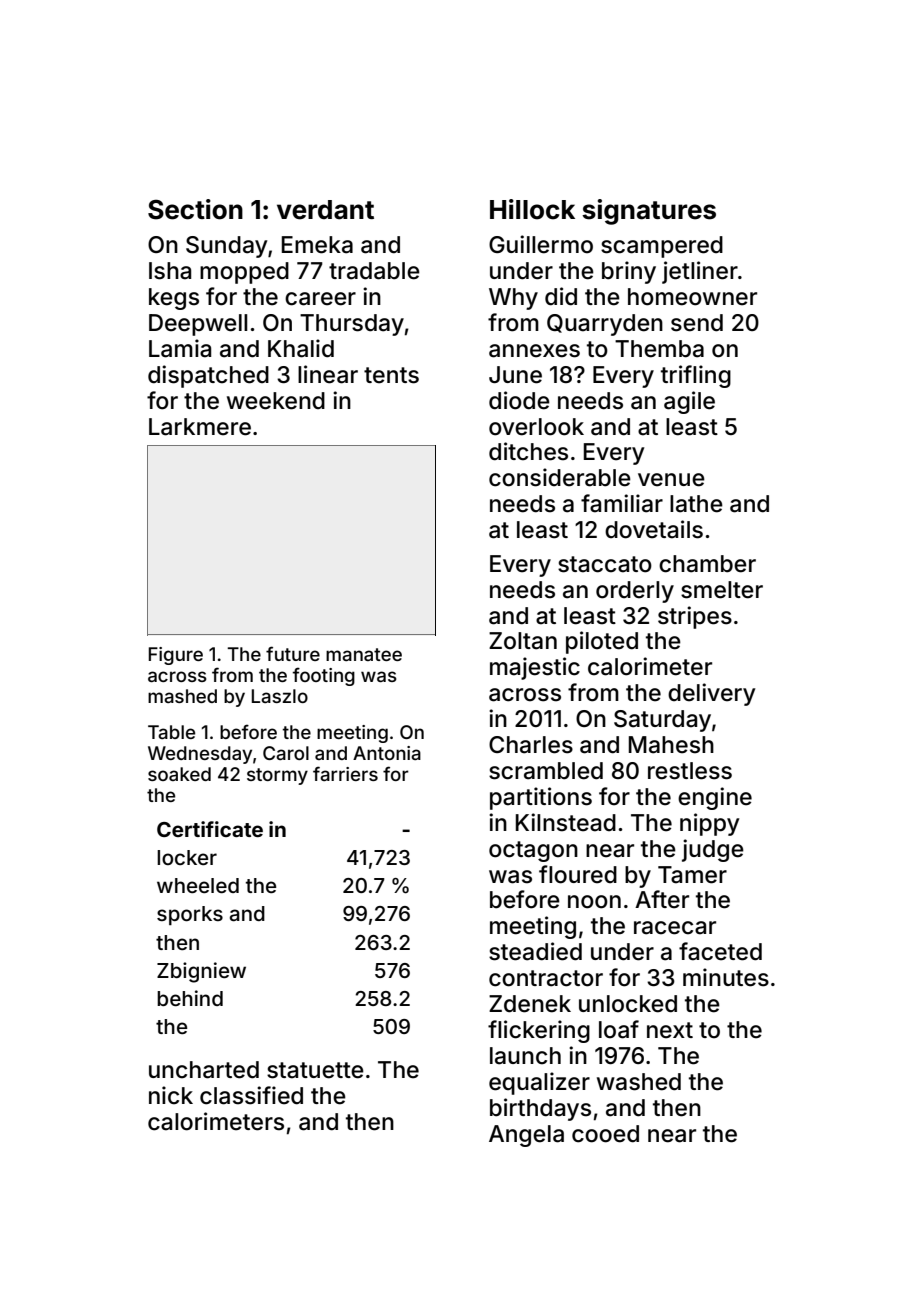 Image resolution: width=924 pixels, height=1311 pixels. I want to click on scrambled, so click(546, 771).
